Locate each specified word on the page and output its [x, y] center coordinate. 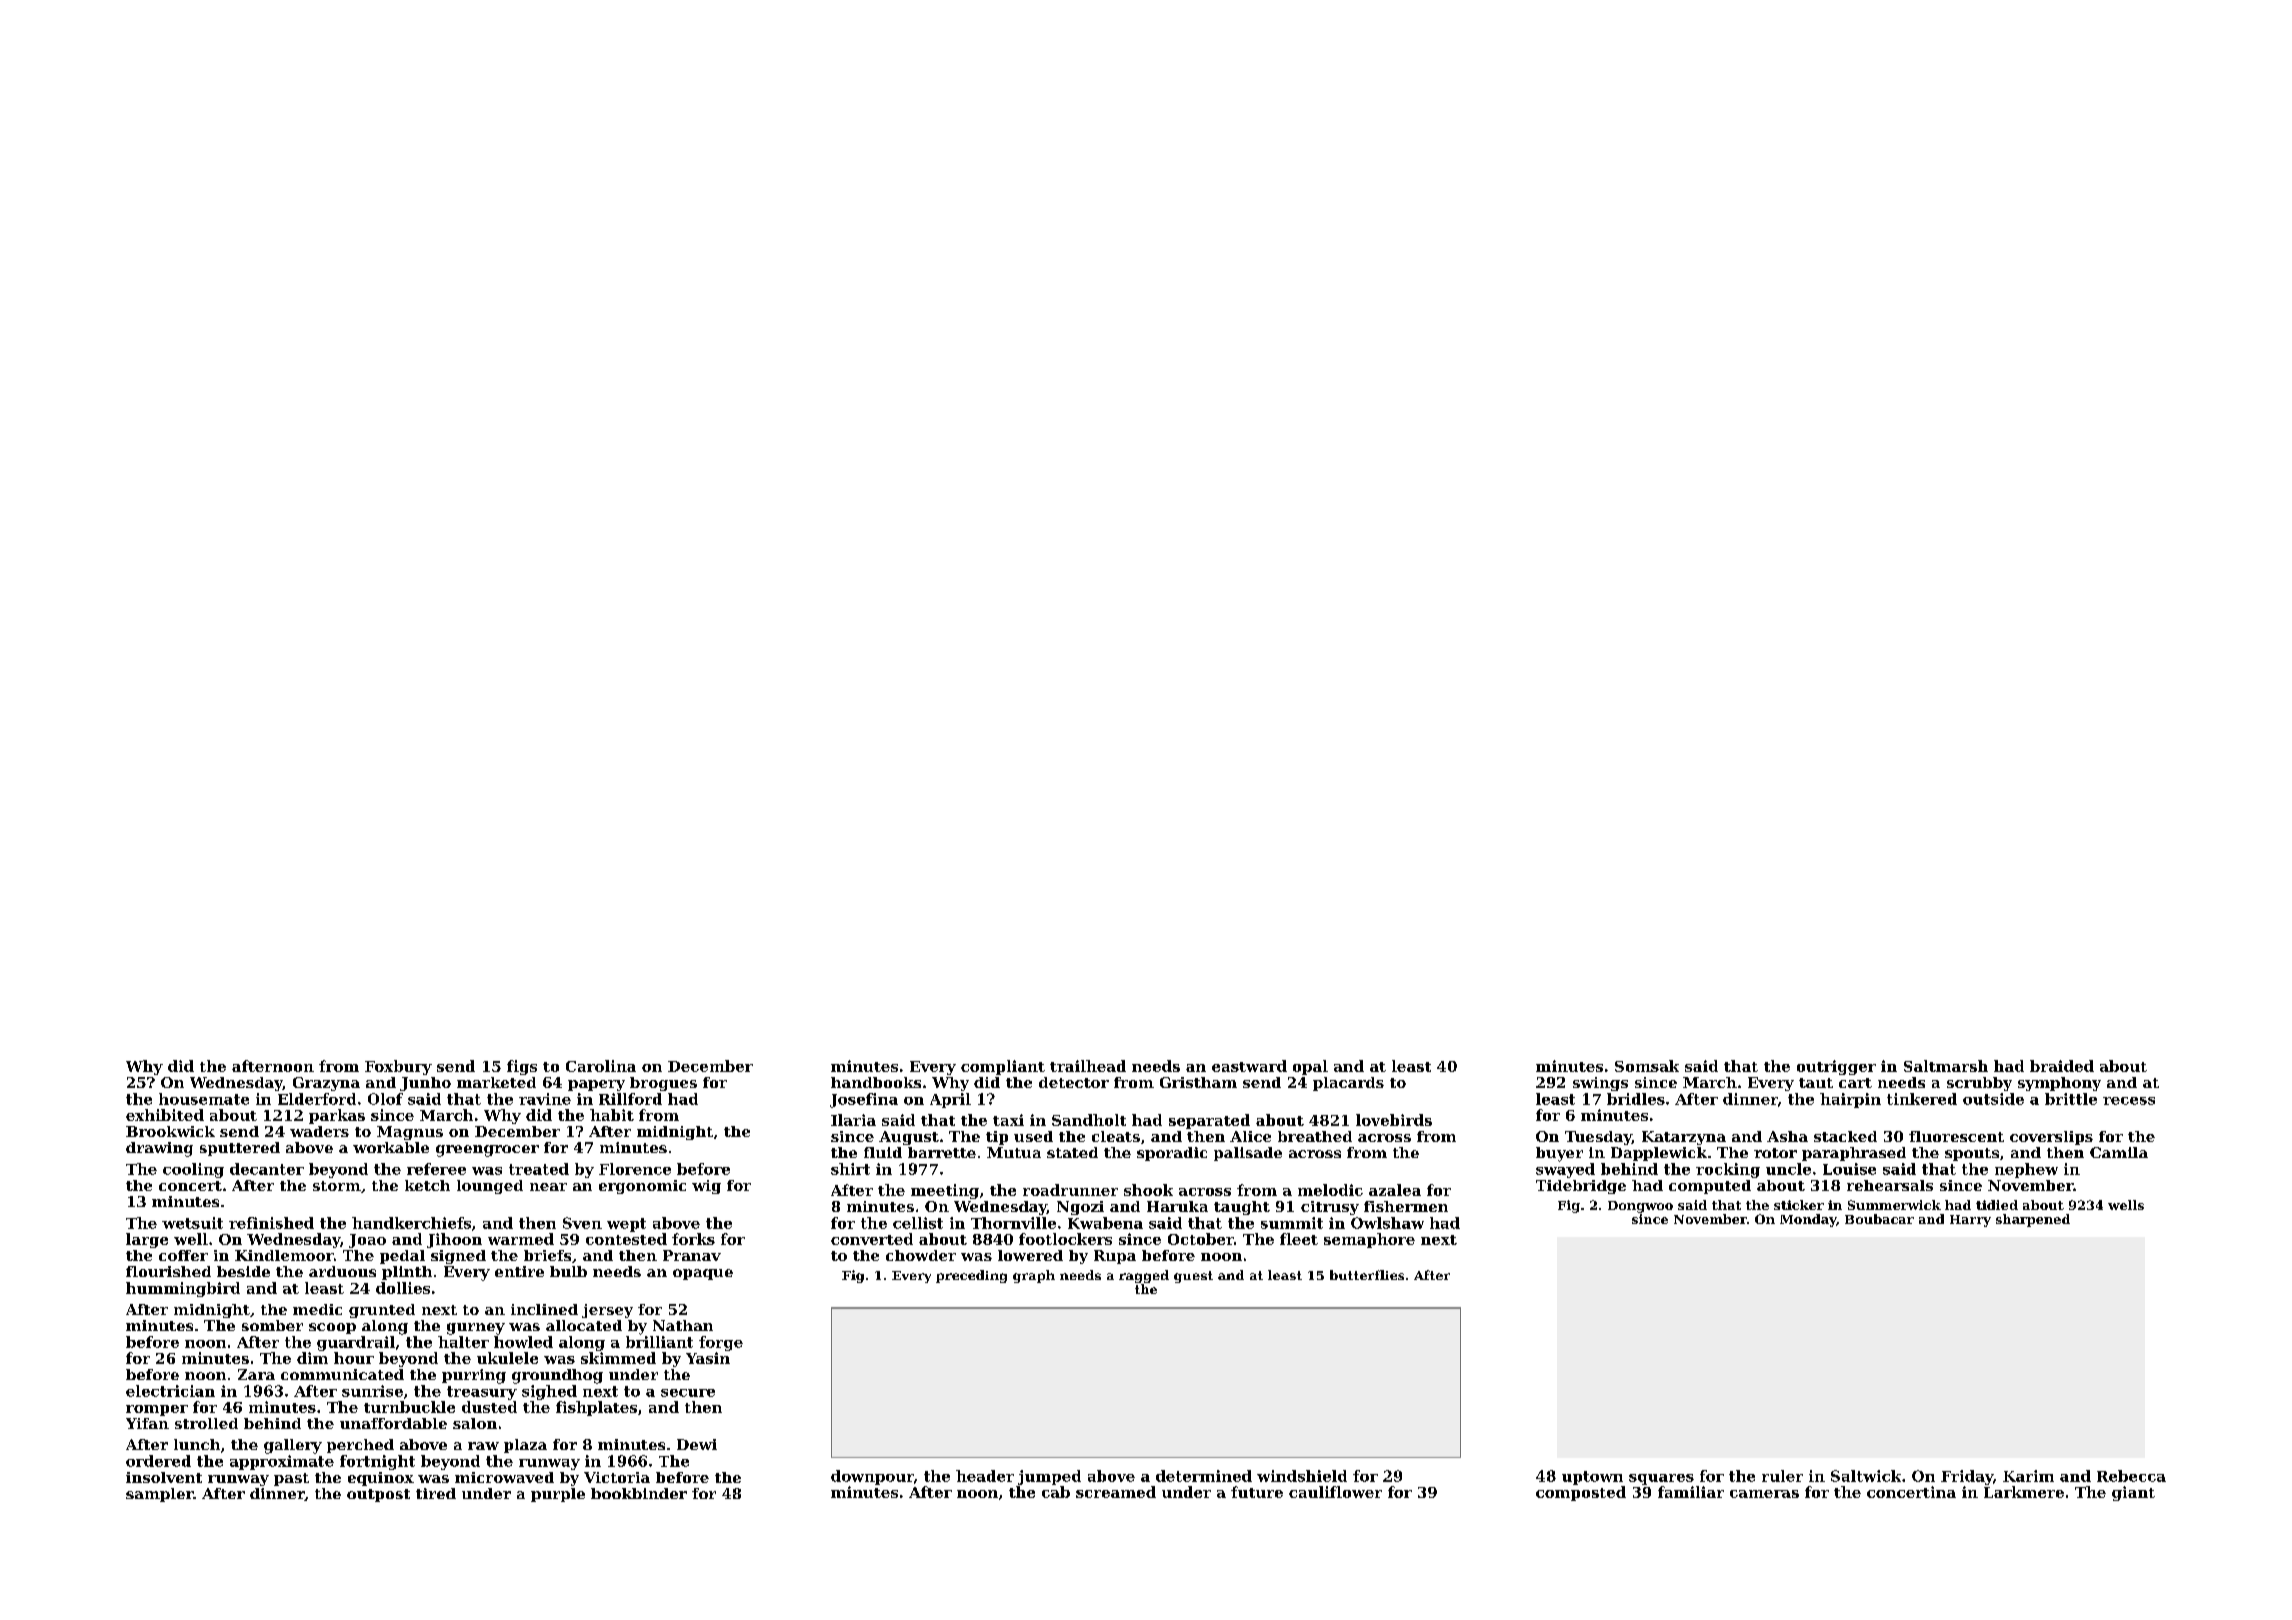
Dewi [697, 1444]
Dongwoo [1640, 1207]
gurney [476, 1329]
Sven [582, 1223]
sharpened [2033, 1220]
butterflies [1367, 1275]
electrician [170, 1391]
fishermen [1406, 1206]
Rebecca [2131, 1476]
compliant [1003, 1067]
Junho [425, 1084]
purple [558, 1495]
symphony [2059, 1084]
